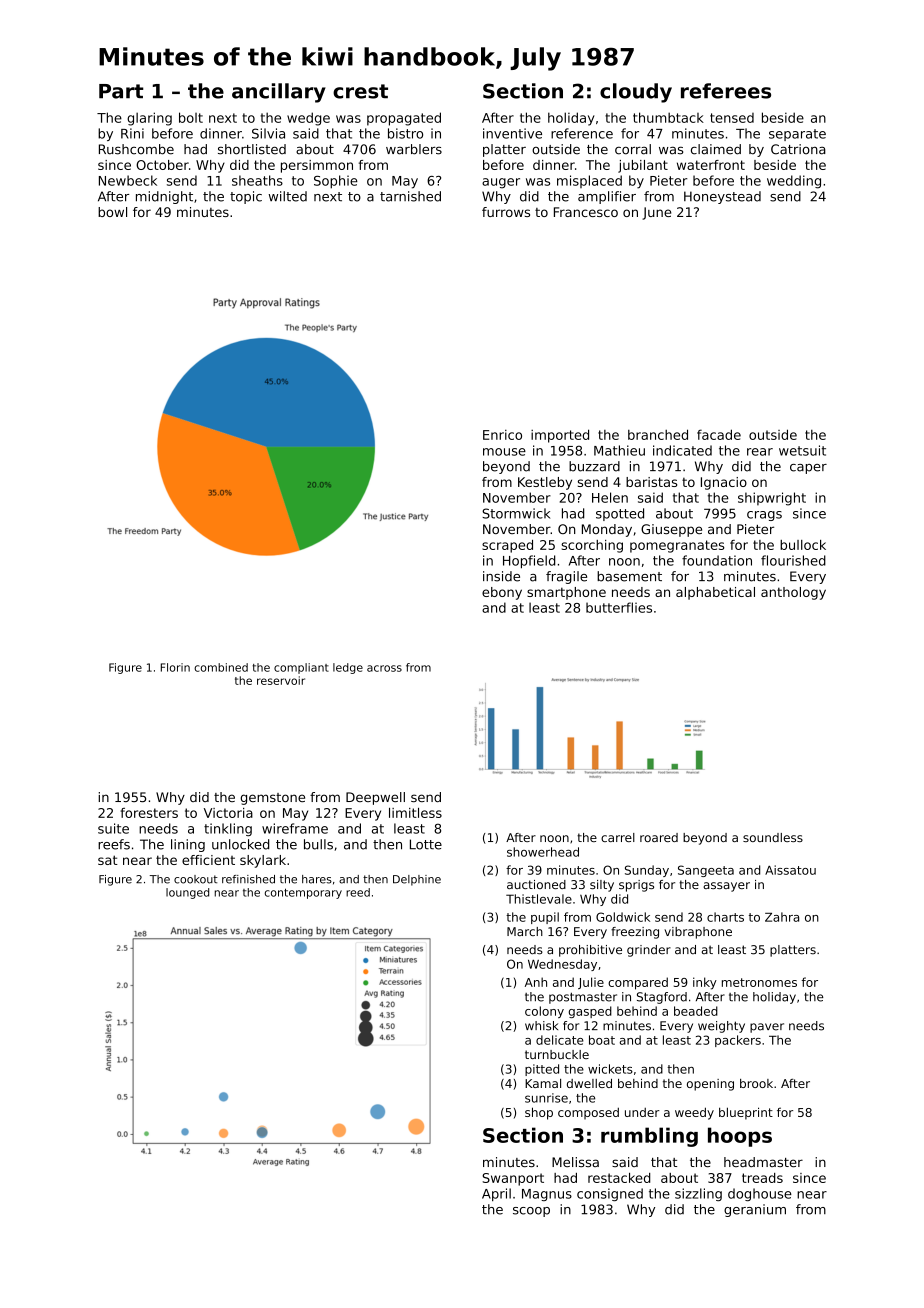  Describe the element at coordinates (187, 893) in the screenshot. I see `lounged` at that location.
